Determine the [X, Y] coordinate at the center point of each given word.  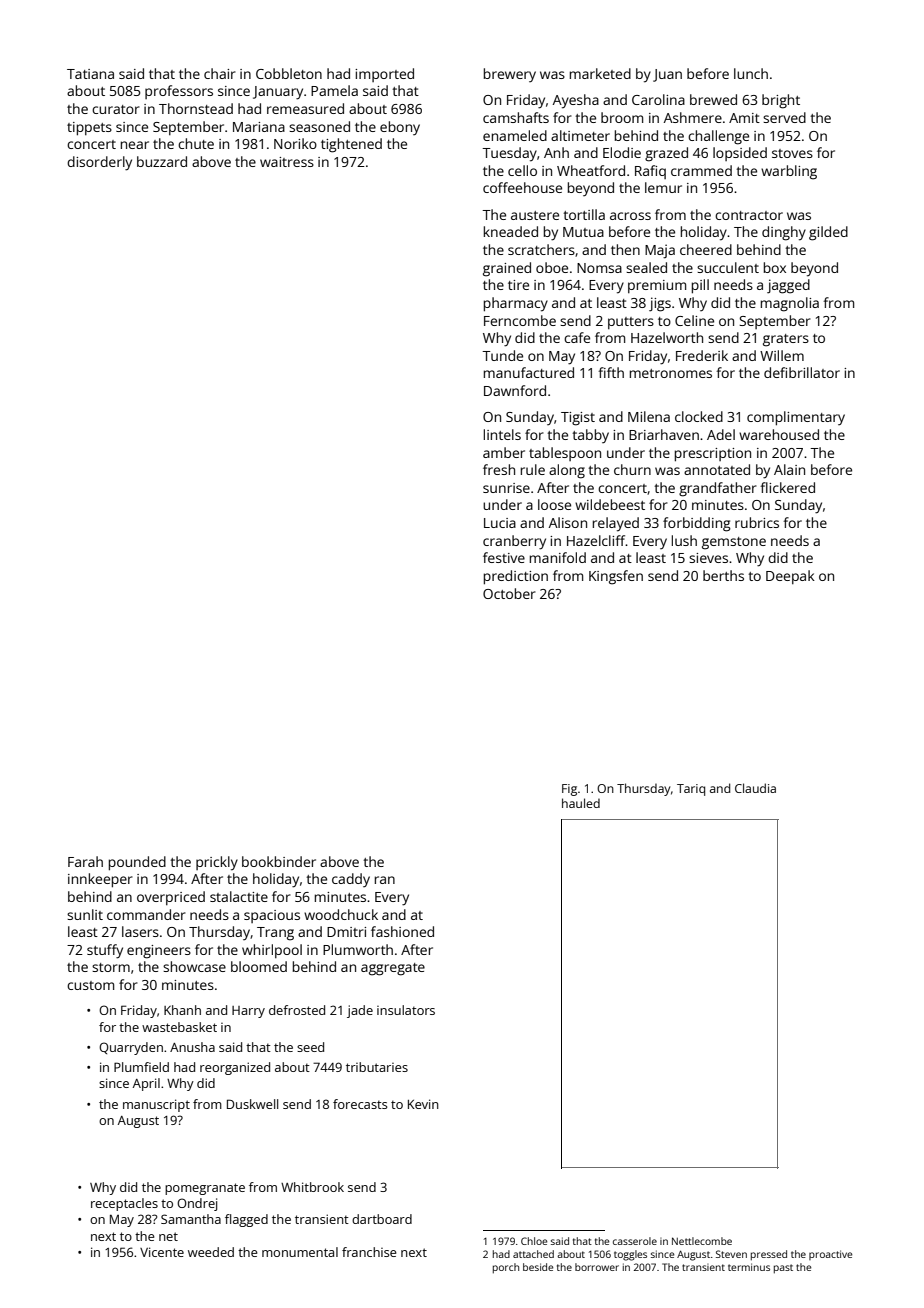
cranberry [514, 542]
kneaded [511, 231]
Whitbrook [312, 1187]
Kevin [423, 1104]
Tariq [691, 790]
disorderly [99, 163]
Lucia [500, 523]
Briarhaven [664, 434]
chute [196, 143]
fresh [499, 469]
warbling [789, 172]
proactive [830, 1255]
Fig [569, 790]
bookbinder [279, 861]
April [146, 1084]
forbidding [697, 524]
